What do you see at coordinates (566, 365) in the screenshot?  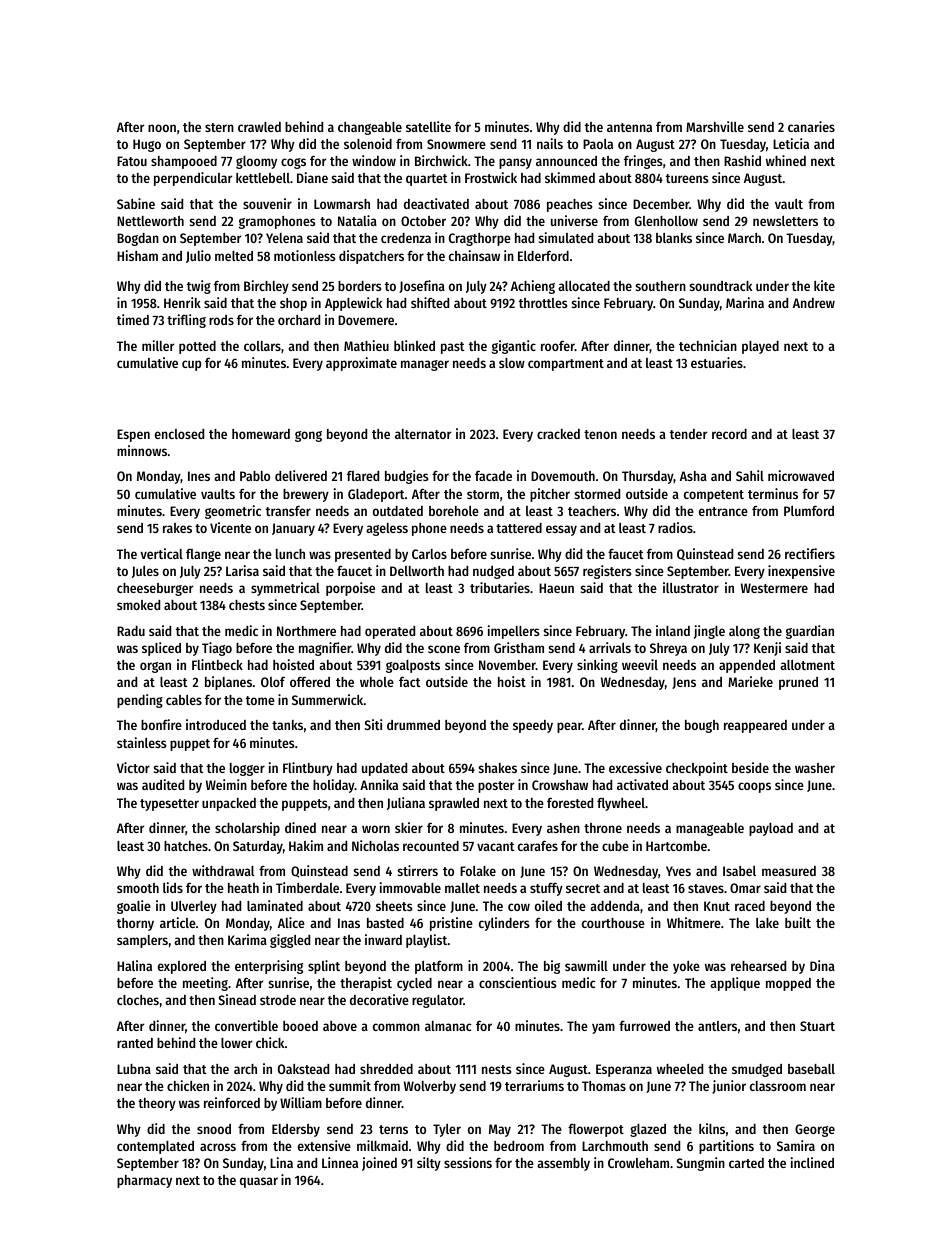 I see `compartment` at bounding box center [566, 365].
